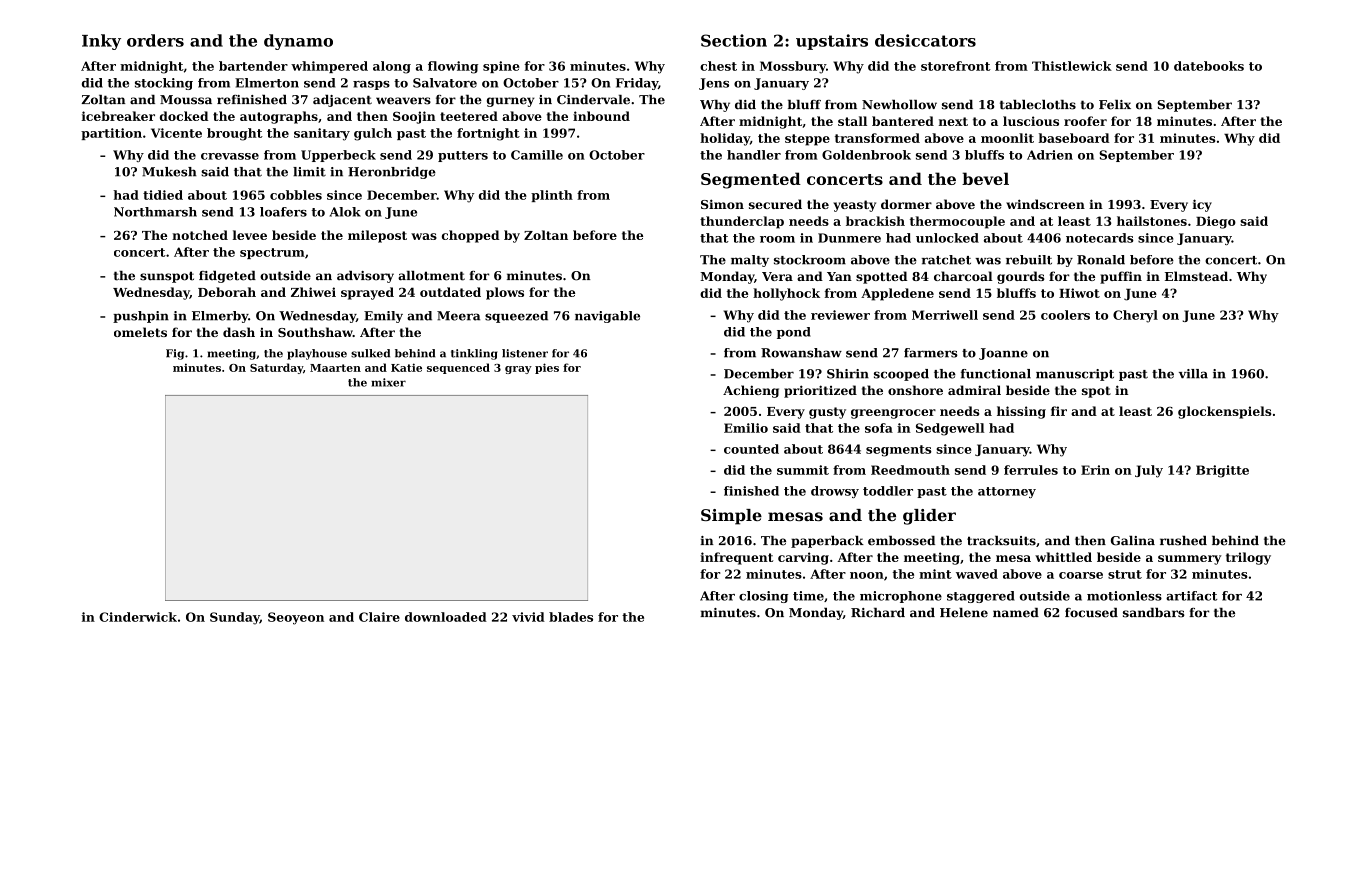 This screenshot has width=1372, height=887. What do you see at coordinates (786, 294) in the screenshot?
I see `hollyhock` at bounding box center [786, 294].
